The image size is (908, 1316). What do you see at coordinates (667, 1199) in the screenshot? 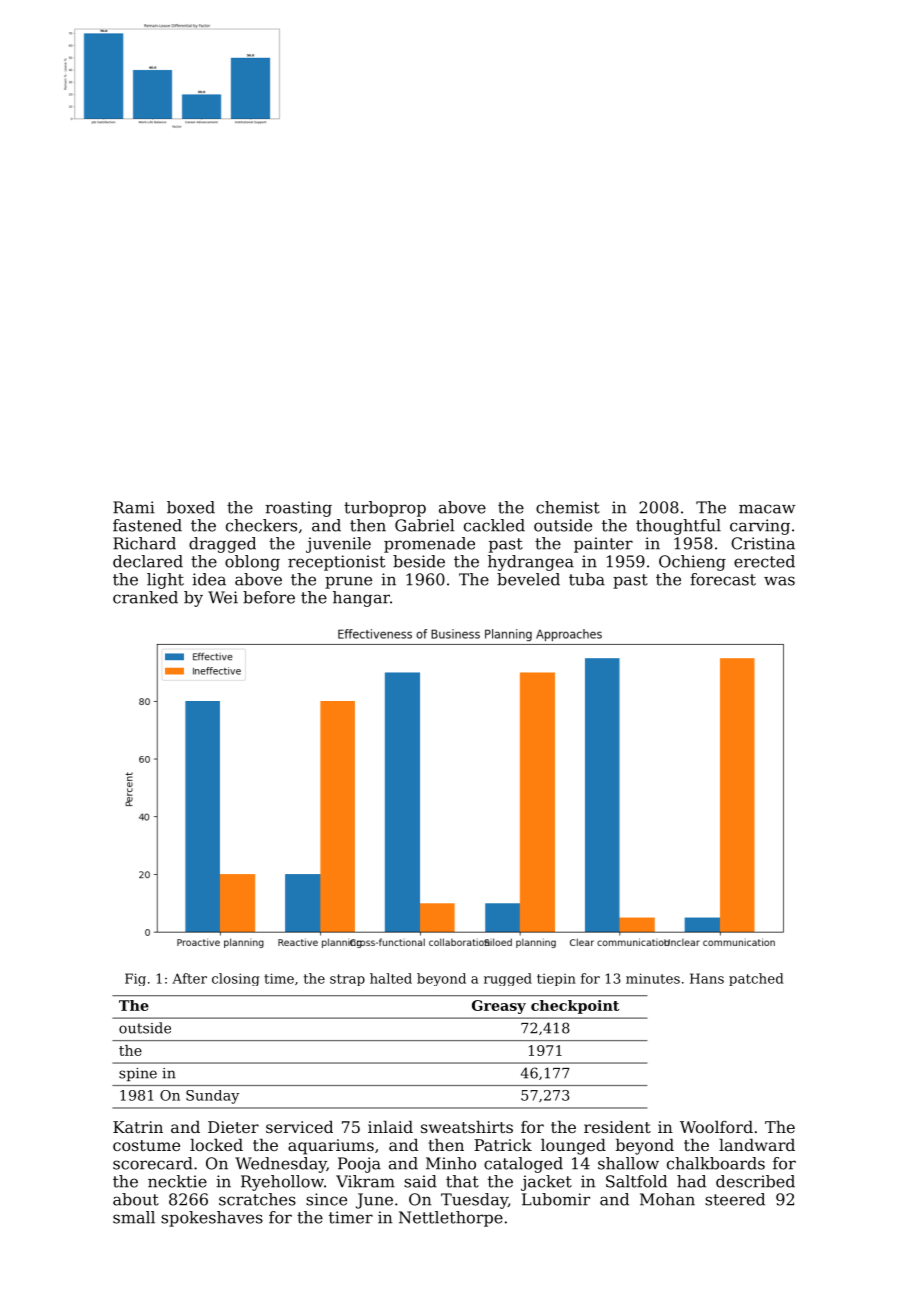
I see `Mohan` at bounding box center [667, 1199].
